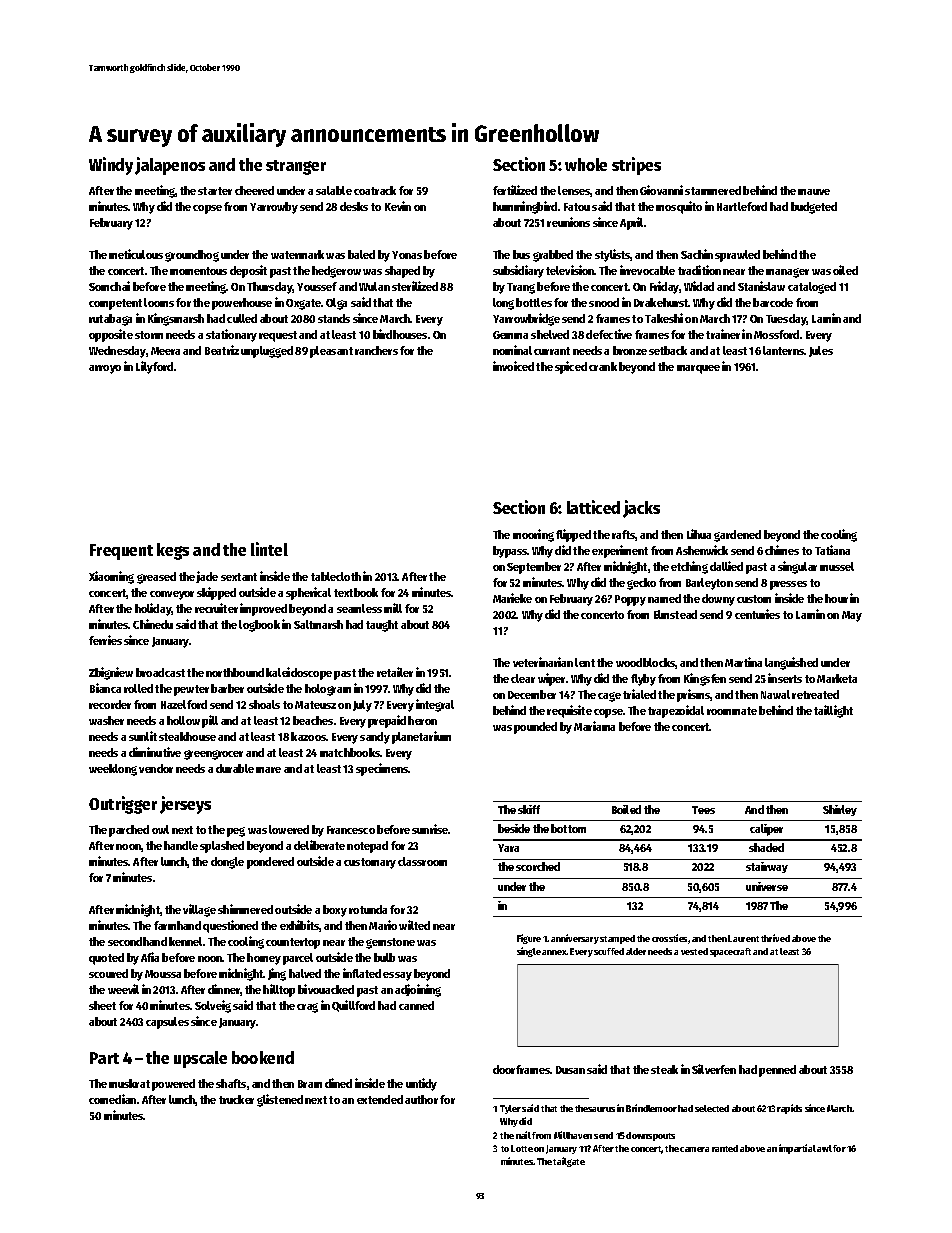 The image size is (952, 1233). I want to click on rapids, so click(789, 1109).
